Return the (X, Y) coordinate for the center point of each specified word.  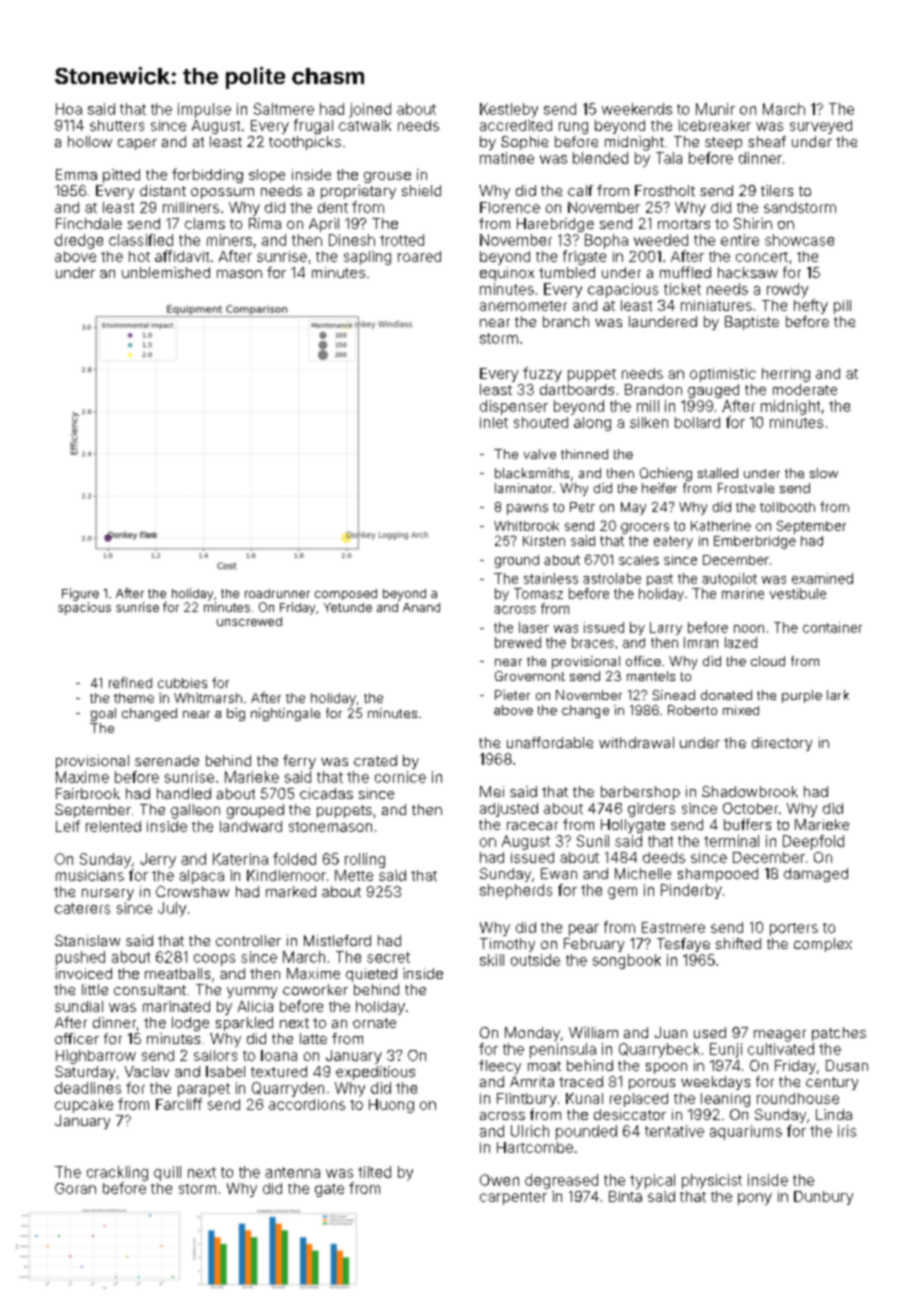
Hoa (69, 109)
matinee (507, 158)
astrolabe (612, 578)
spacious (84, 608)
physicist (712, 1181)
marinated (176, 1006)
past (660, 580)
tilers (777, 190)
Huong (391, 1106)
